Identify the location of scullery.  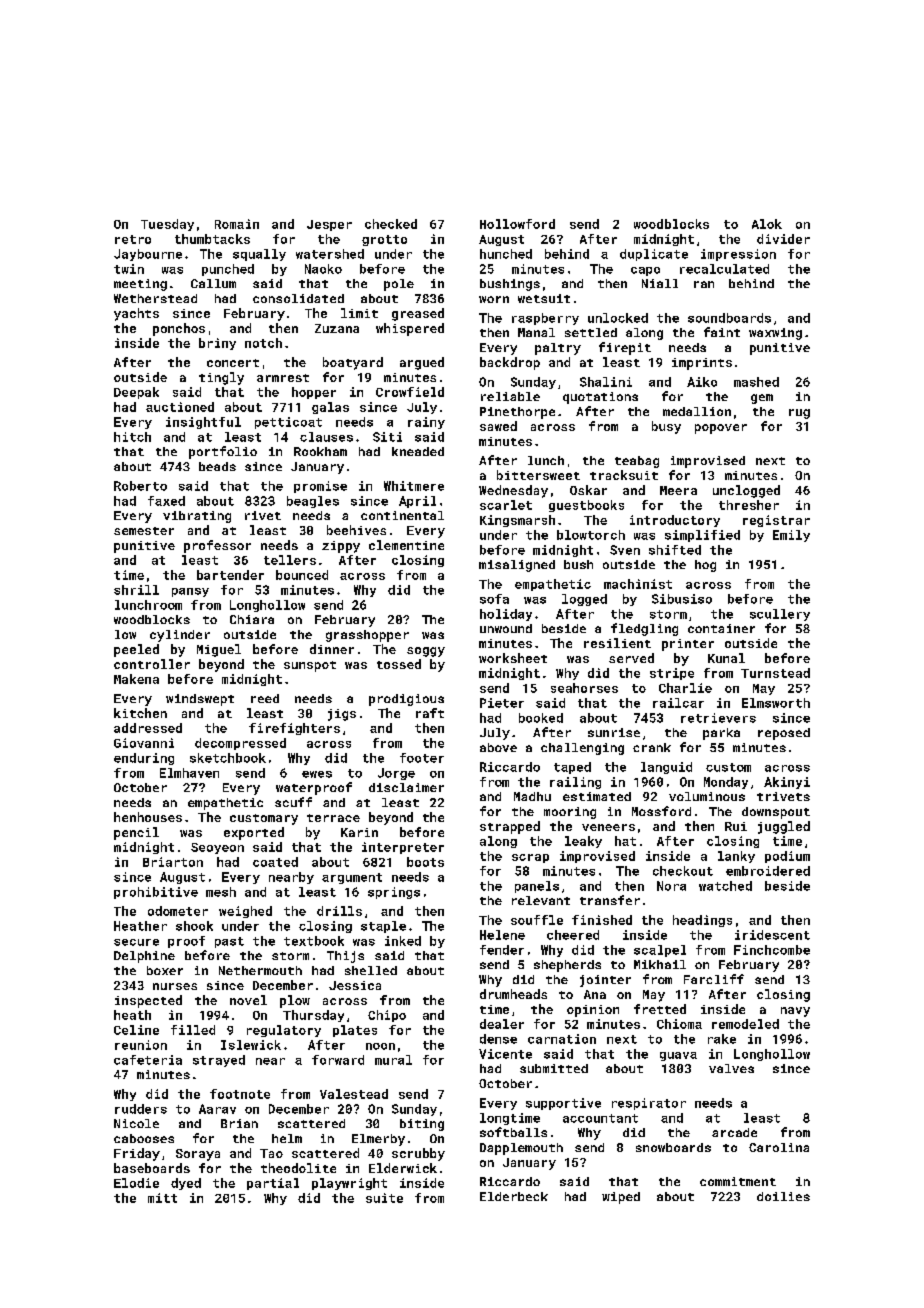
(780, 615).
